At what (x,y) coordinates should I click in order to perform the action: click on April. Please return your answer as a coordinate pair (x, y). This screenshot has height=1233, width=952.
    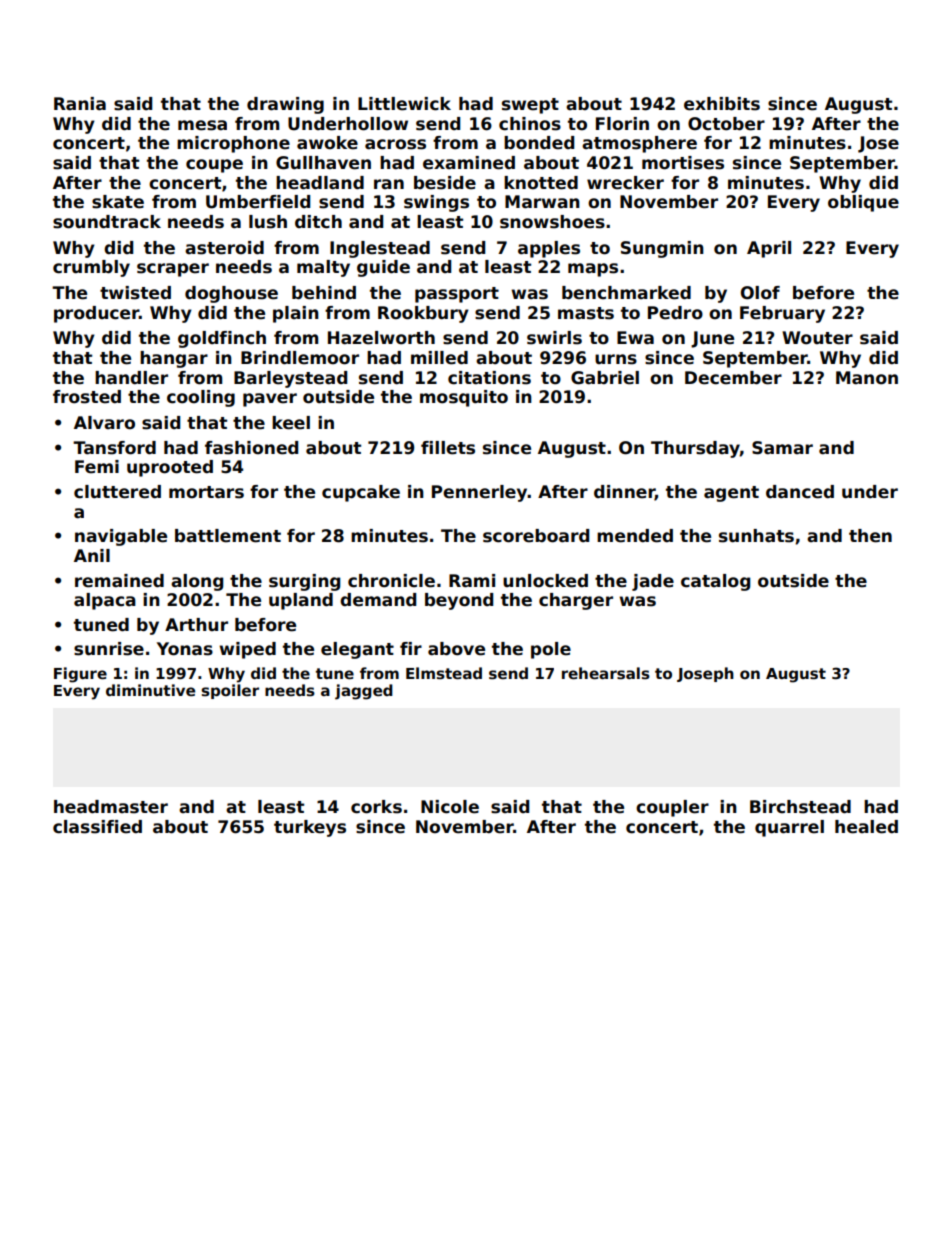
    Looking at the image, I should click on (769, 249).
